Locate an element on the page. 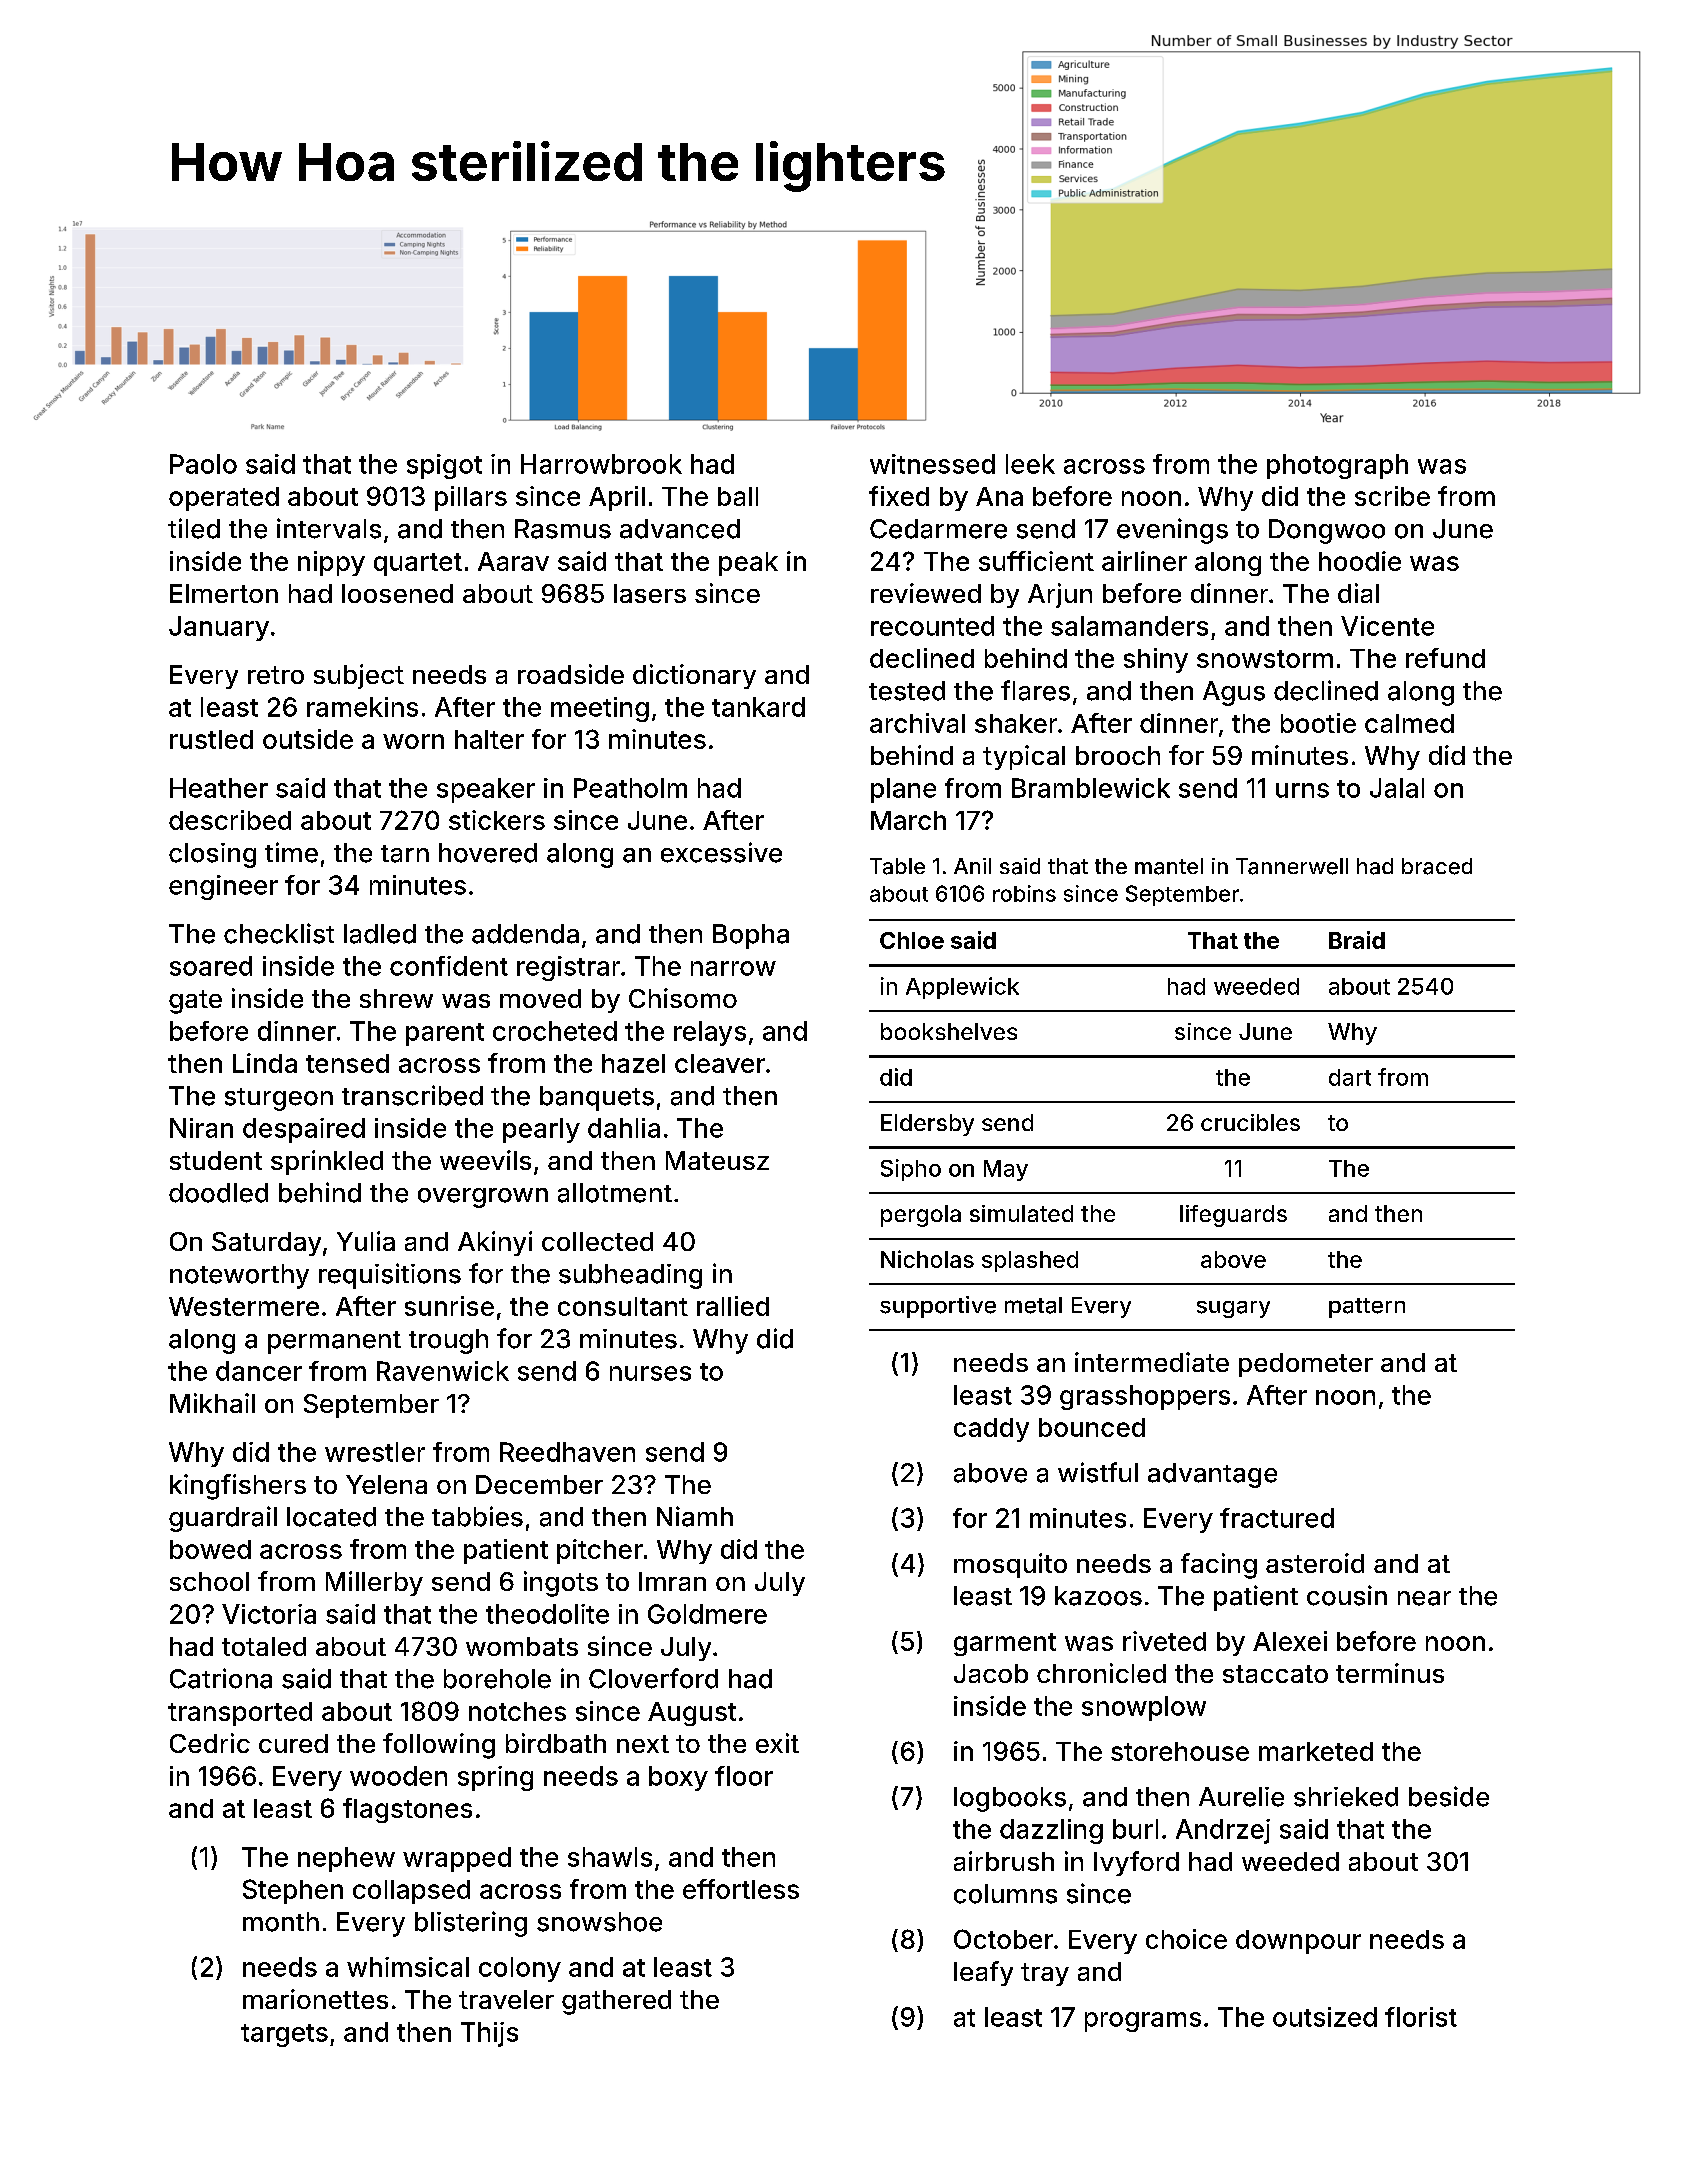 The width and height of the image is (1683, 2178). month is located at coordinates (281, 1922).
